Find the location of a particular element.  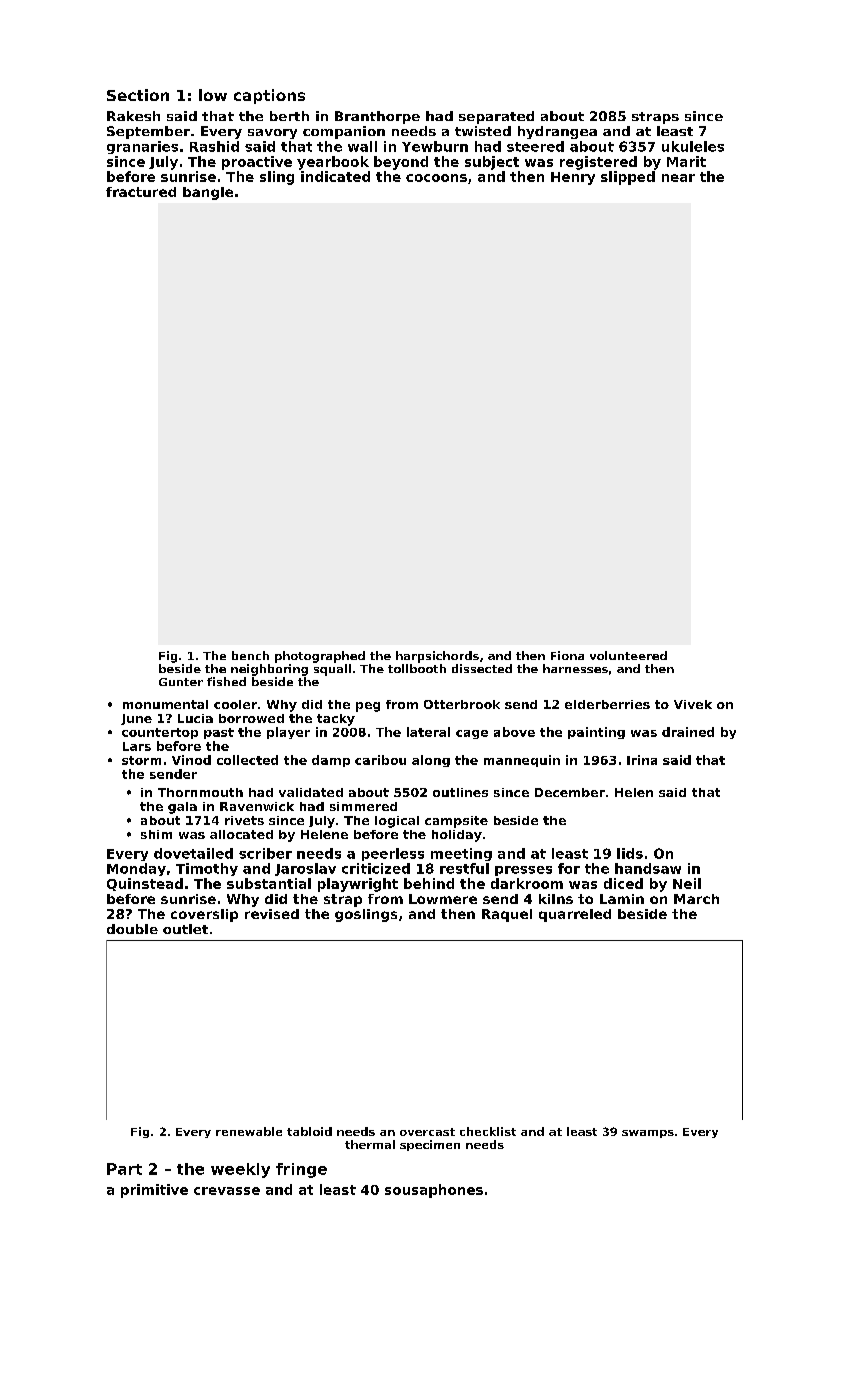

berth is located at coordinates (289, 116).
